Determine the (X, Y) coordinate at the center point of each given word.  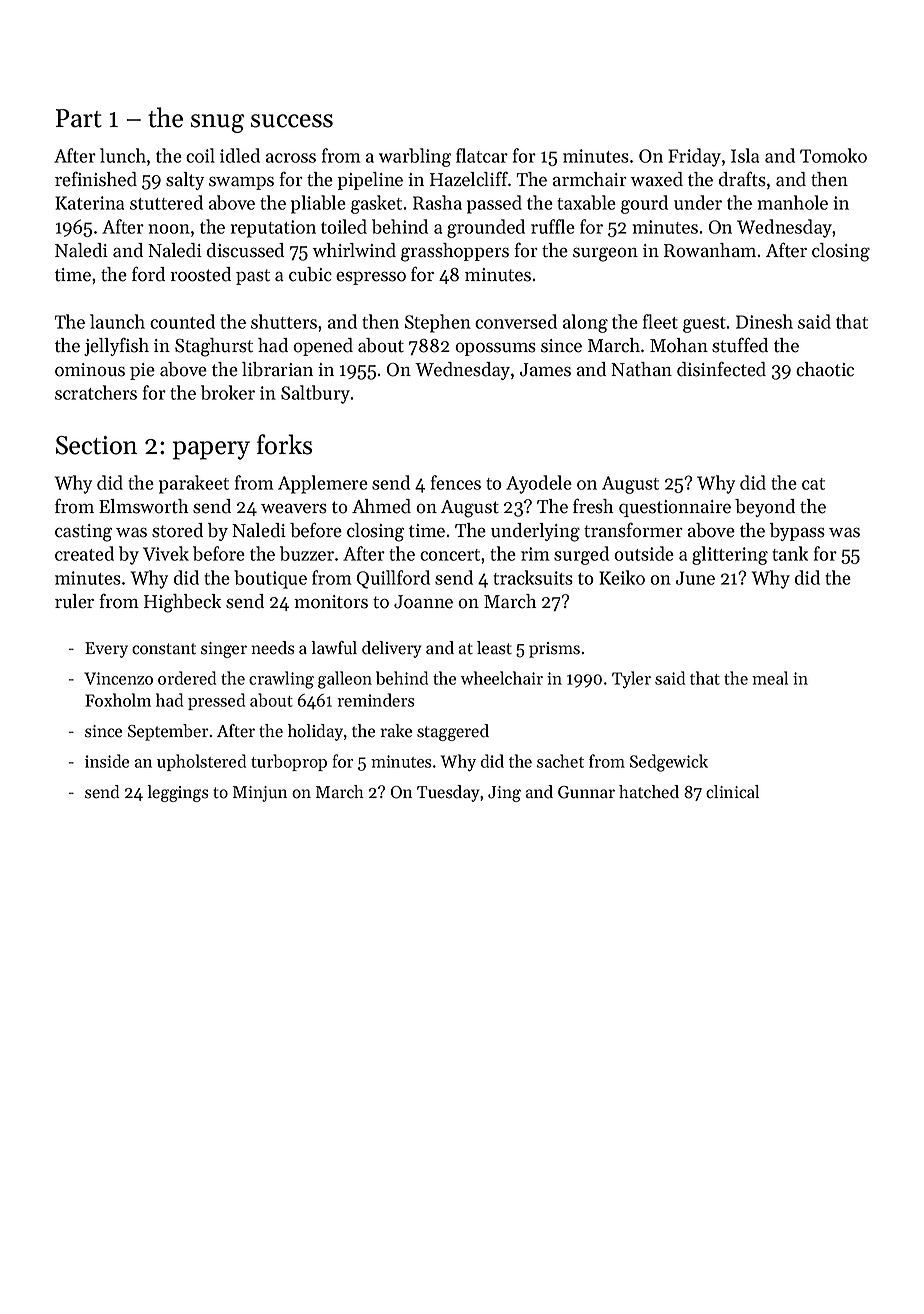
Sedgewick (669, 763)
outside (644, 553)
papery (211, 450)
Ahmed (381, 506)
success (292, 121)
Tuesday (448, 793)
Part (79, 118)
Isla (745, 155)
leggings (178, 793)
